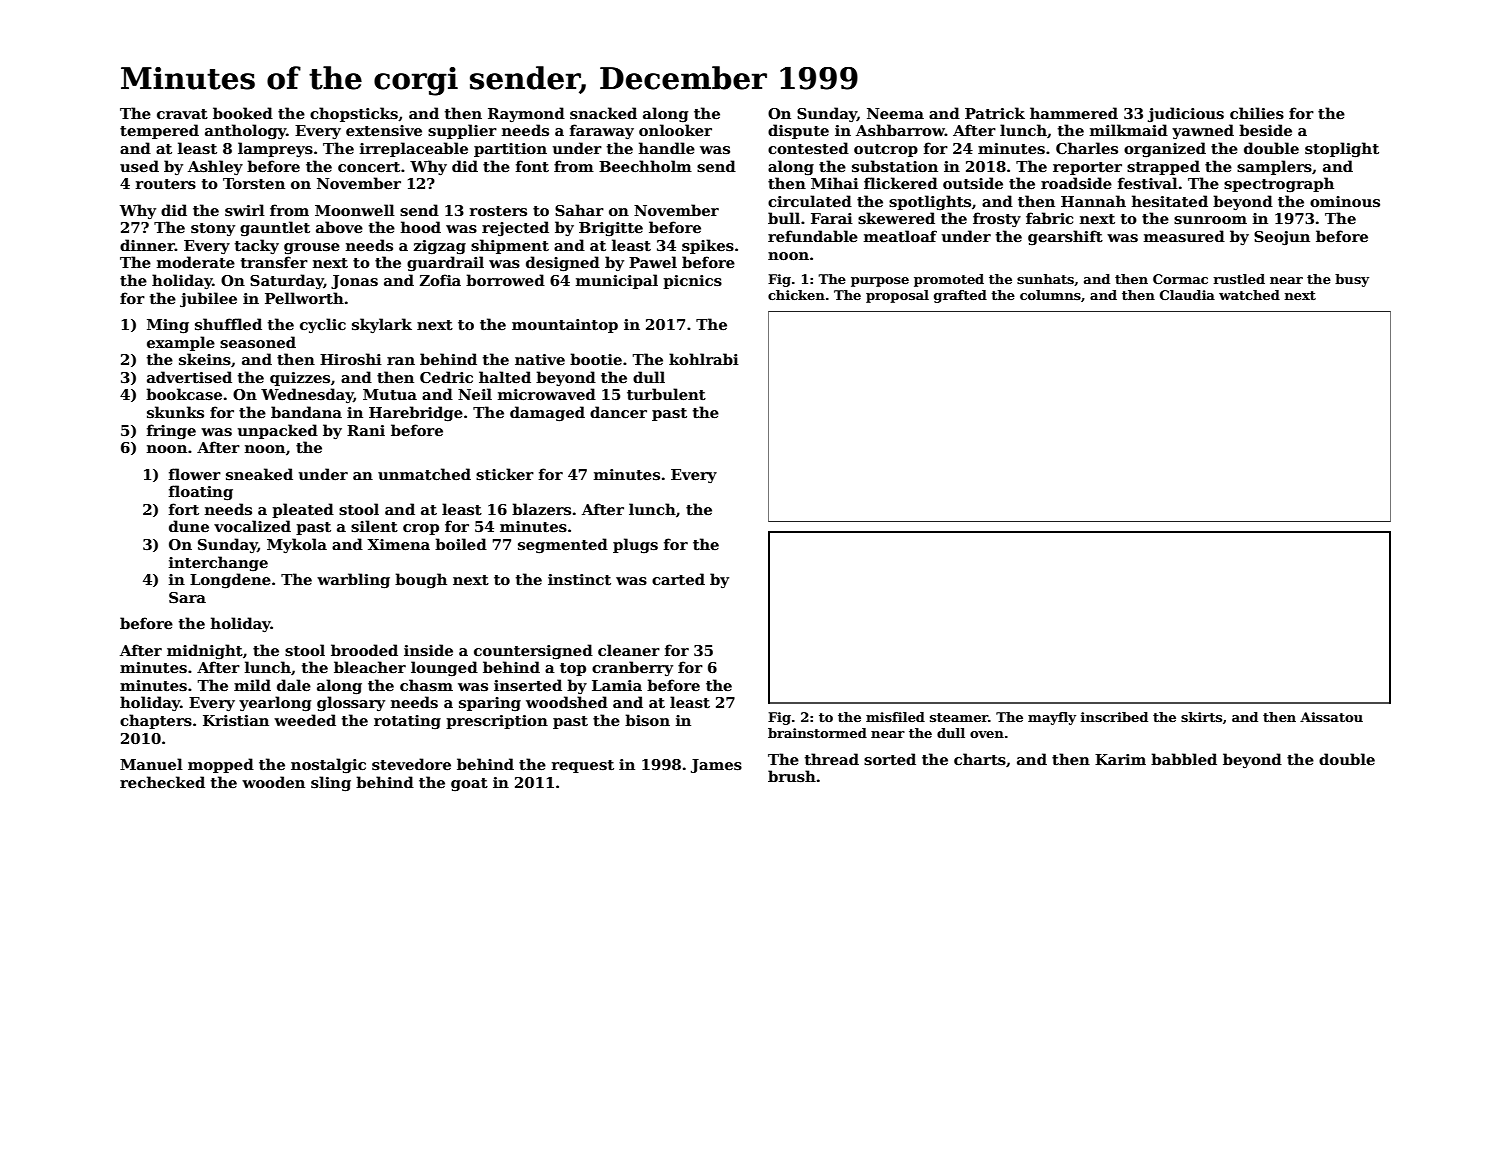 The height and width of the document is (1168, 1511). I want to click on flower, so click(195, 474).
